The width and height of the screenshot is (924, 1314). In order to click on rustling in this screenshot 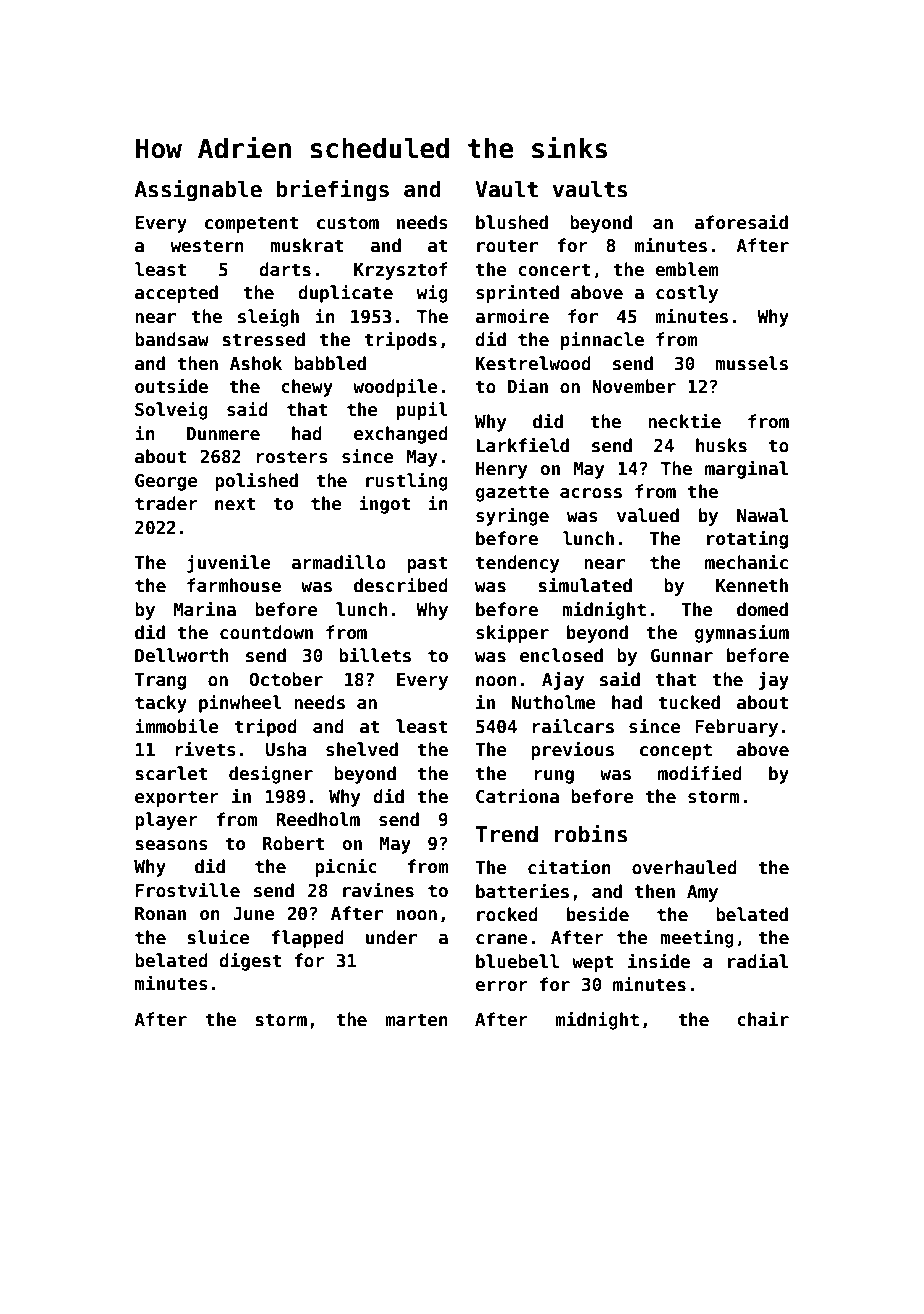, I will do `click(407, 481)`.
